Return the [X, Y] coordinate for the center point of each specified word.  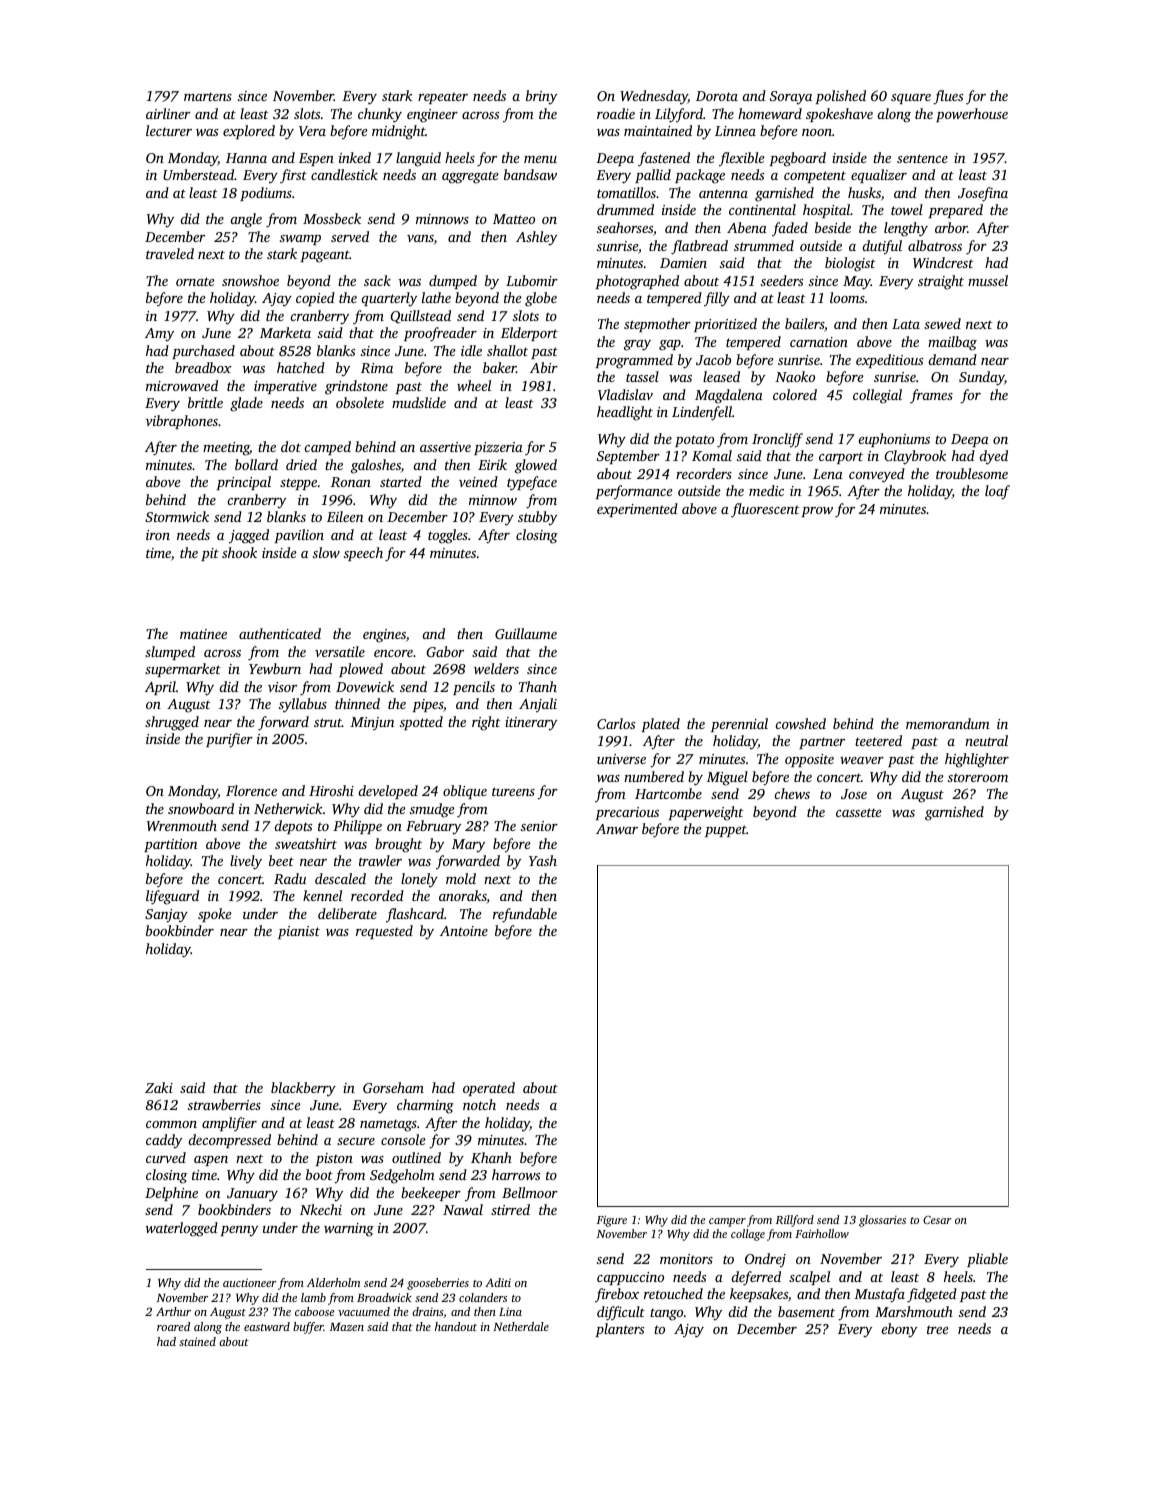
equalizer [879, 176]
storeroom [978, 777]
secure [356, 1141]
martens [208, 96]
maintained [658, 130]
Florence [251, 790]
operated [489, 1089]
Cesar [937, 1220]
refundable [525, 915]
